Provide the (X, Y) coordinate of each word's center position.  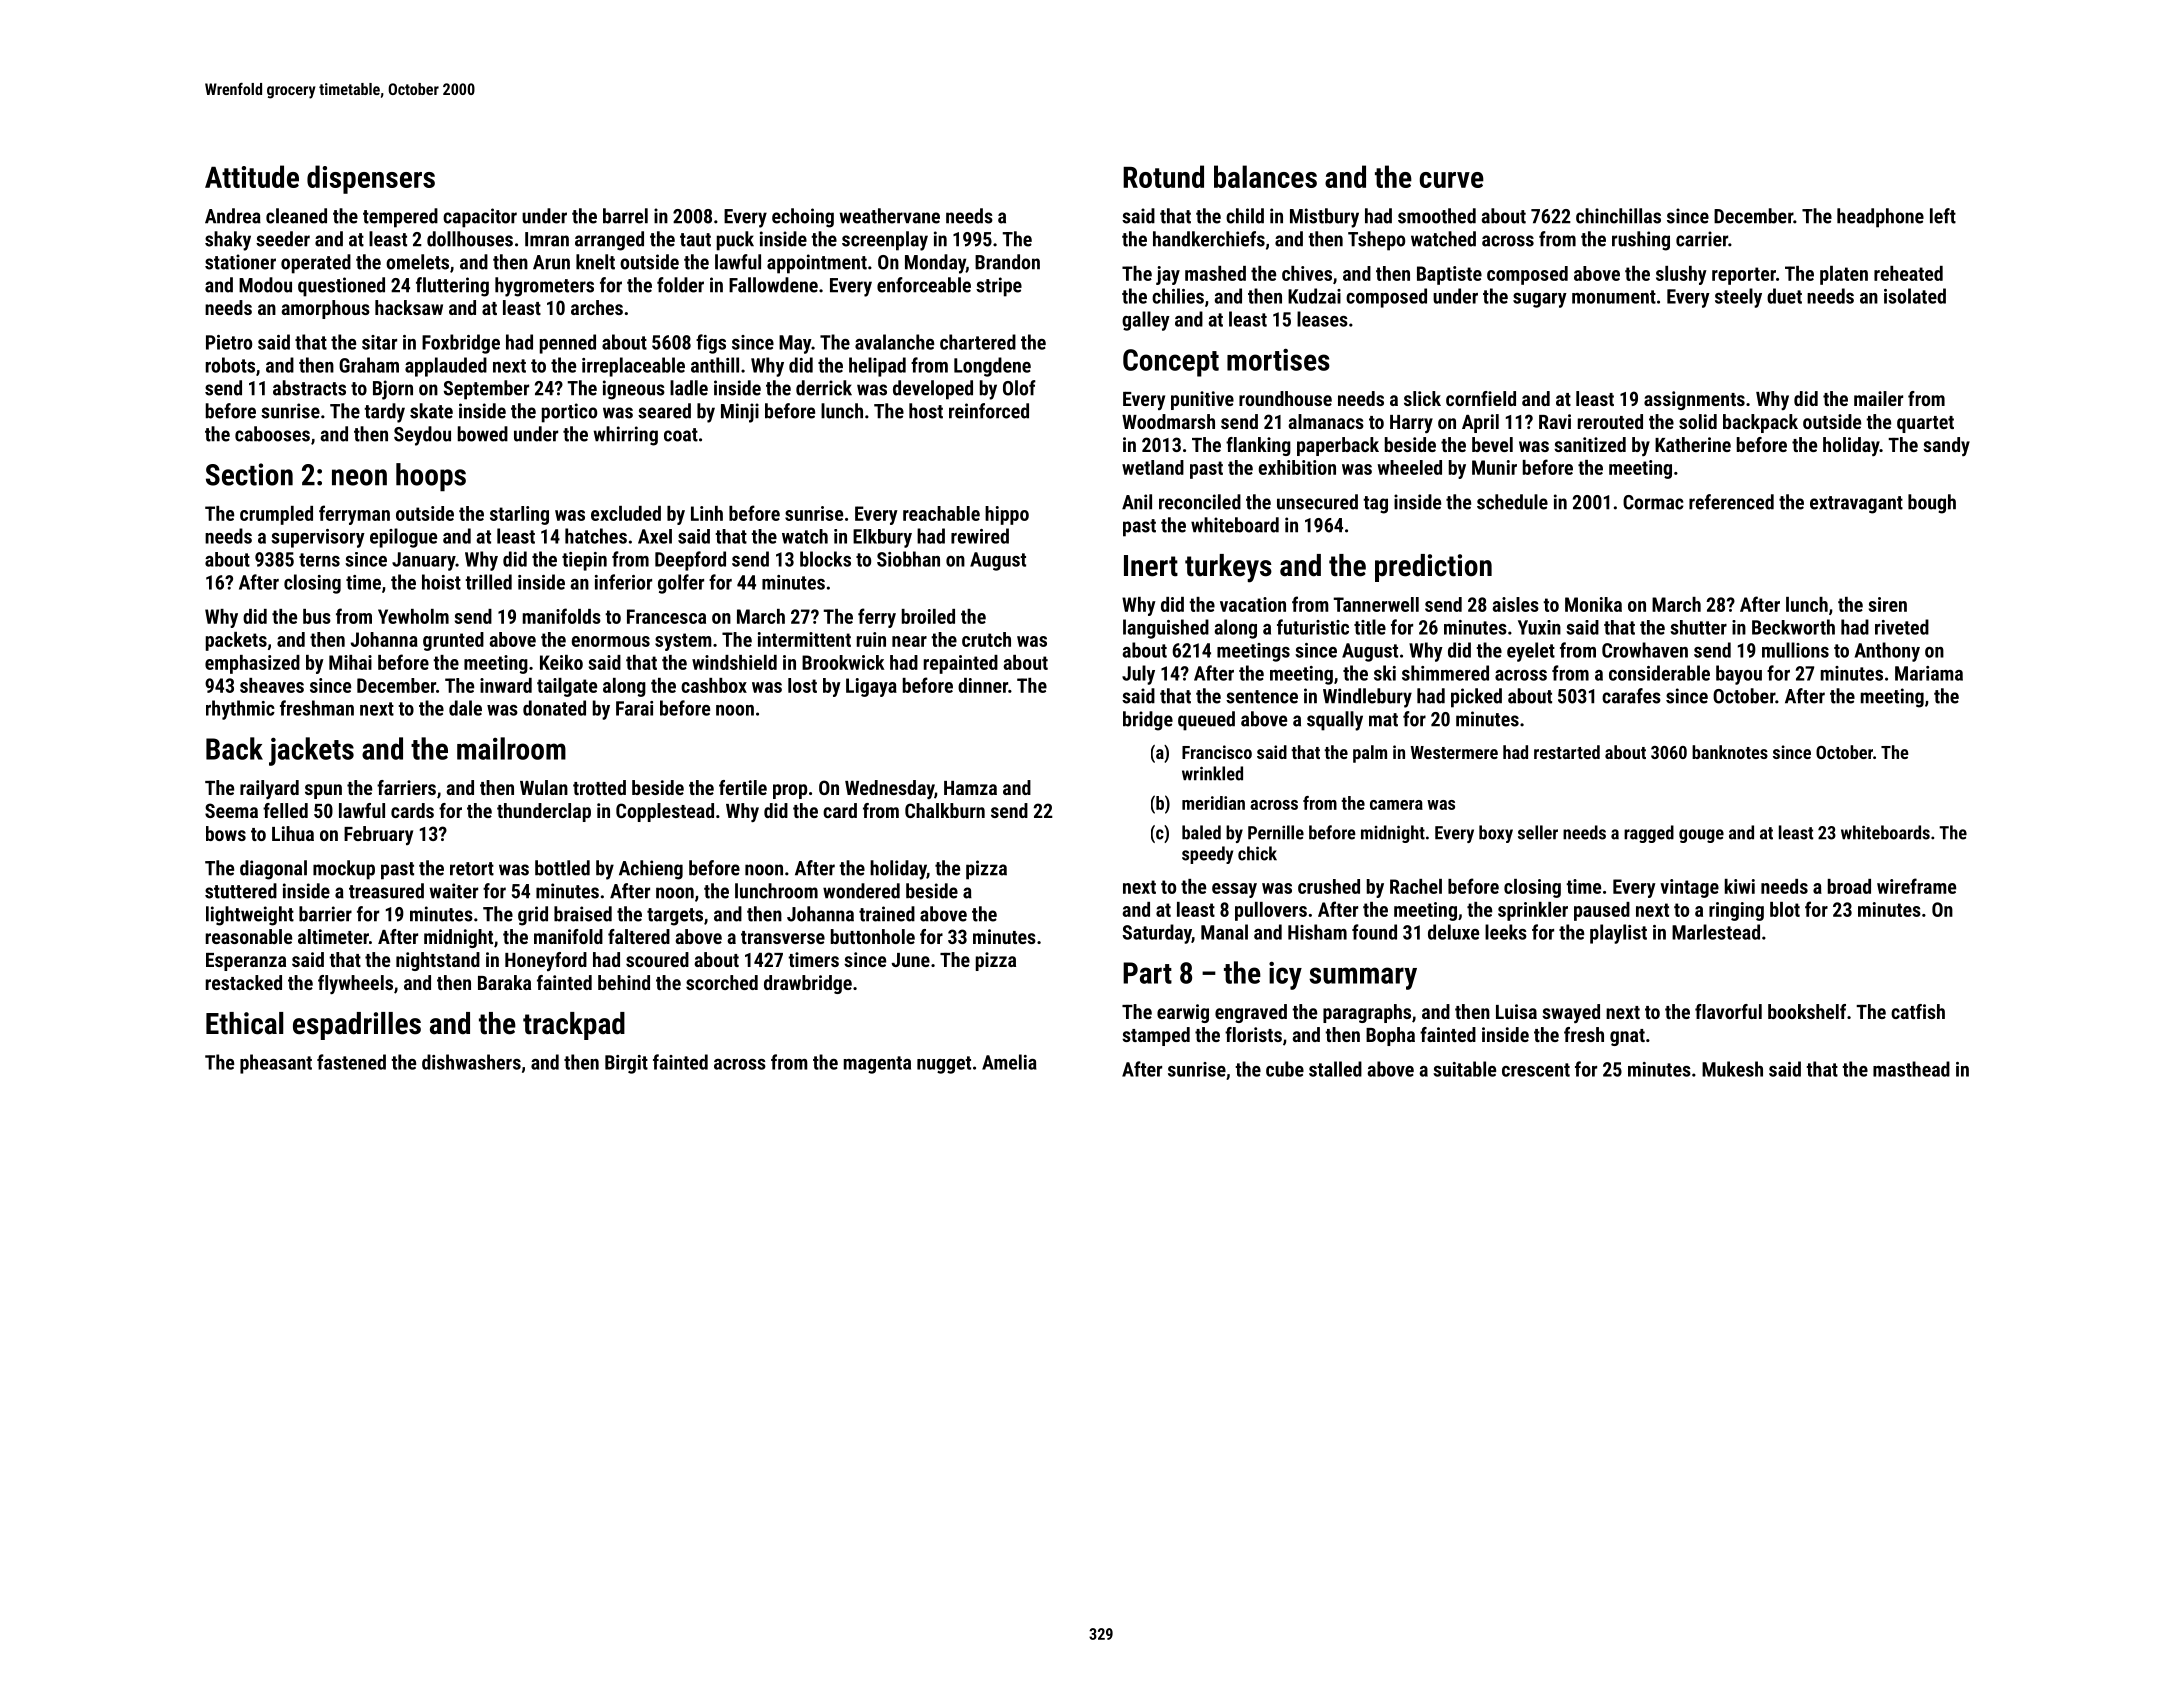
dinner (983, 685)
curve (1452, 180)
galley (1146, 321)
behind (624, 982)
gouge (1701, 836)
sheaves (272, 685)
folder (680, 285)
